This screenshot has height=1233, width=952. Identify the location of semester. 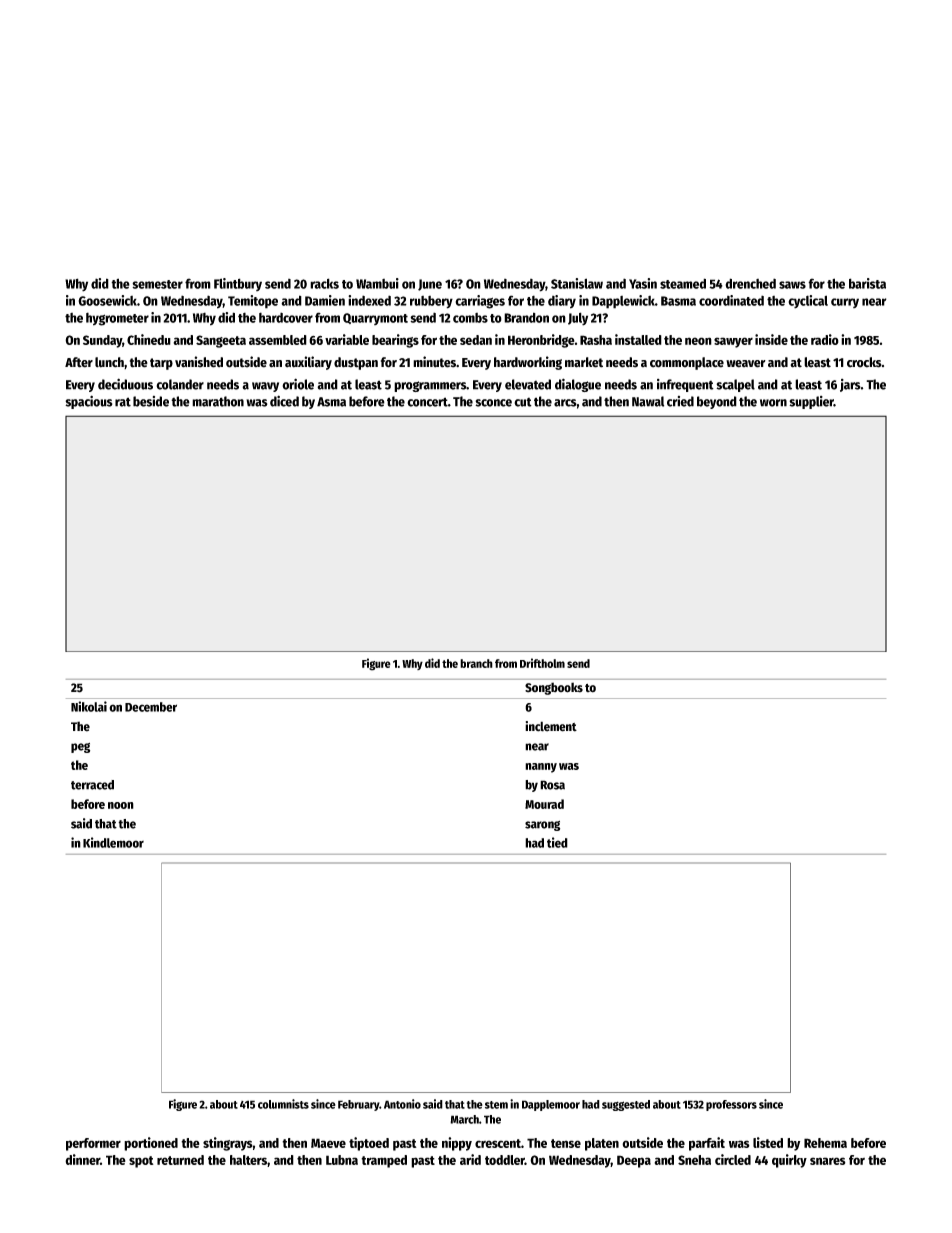
(157, 284).
